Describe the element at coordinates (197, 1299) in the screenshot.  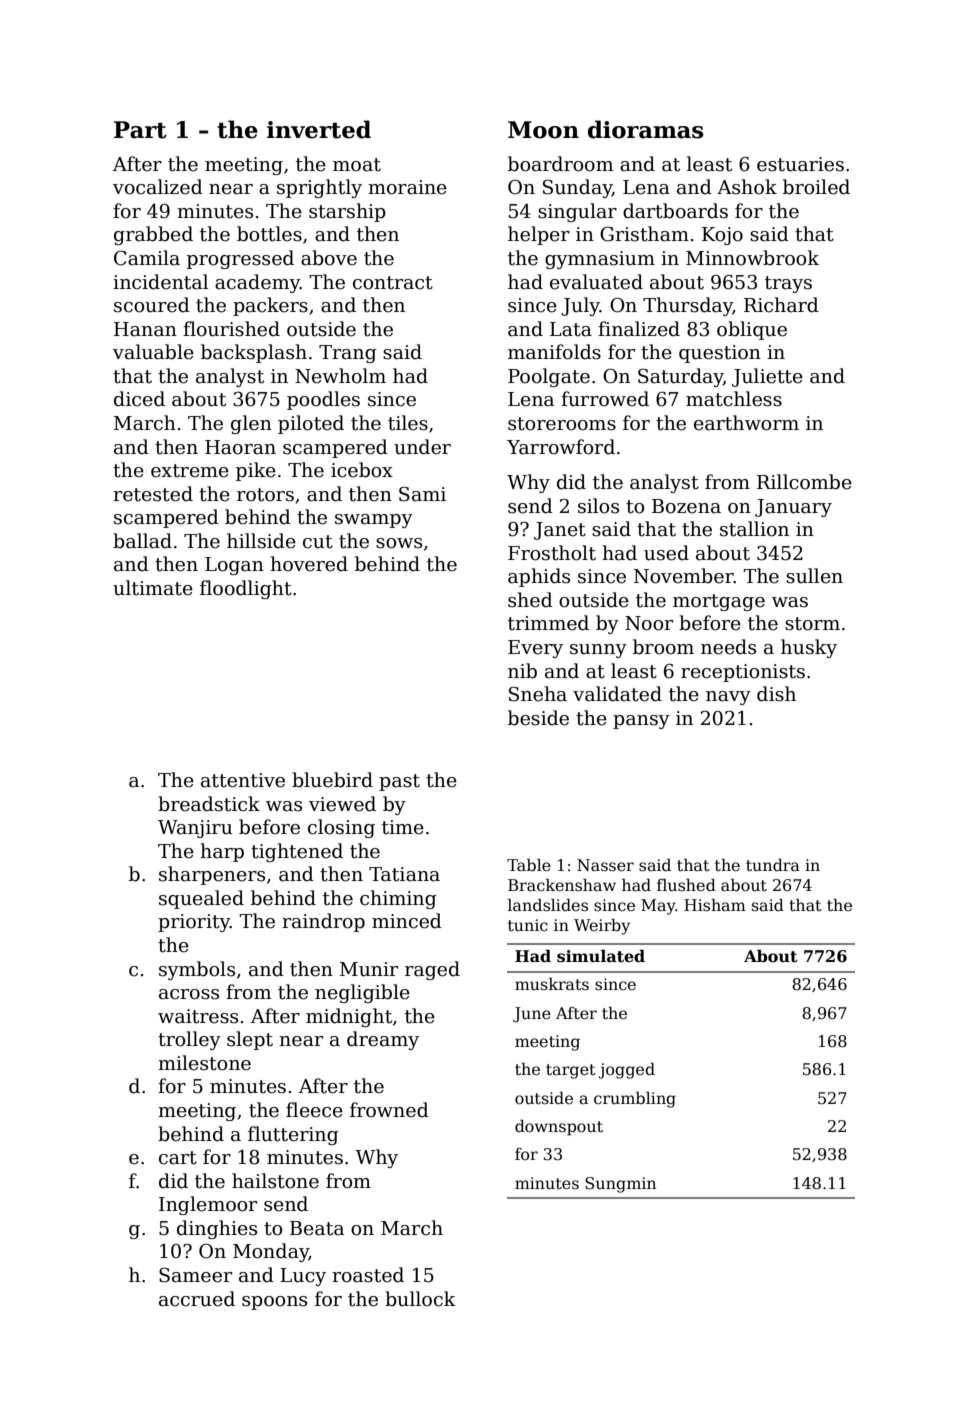
I see `accrued` at that location.
